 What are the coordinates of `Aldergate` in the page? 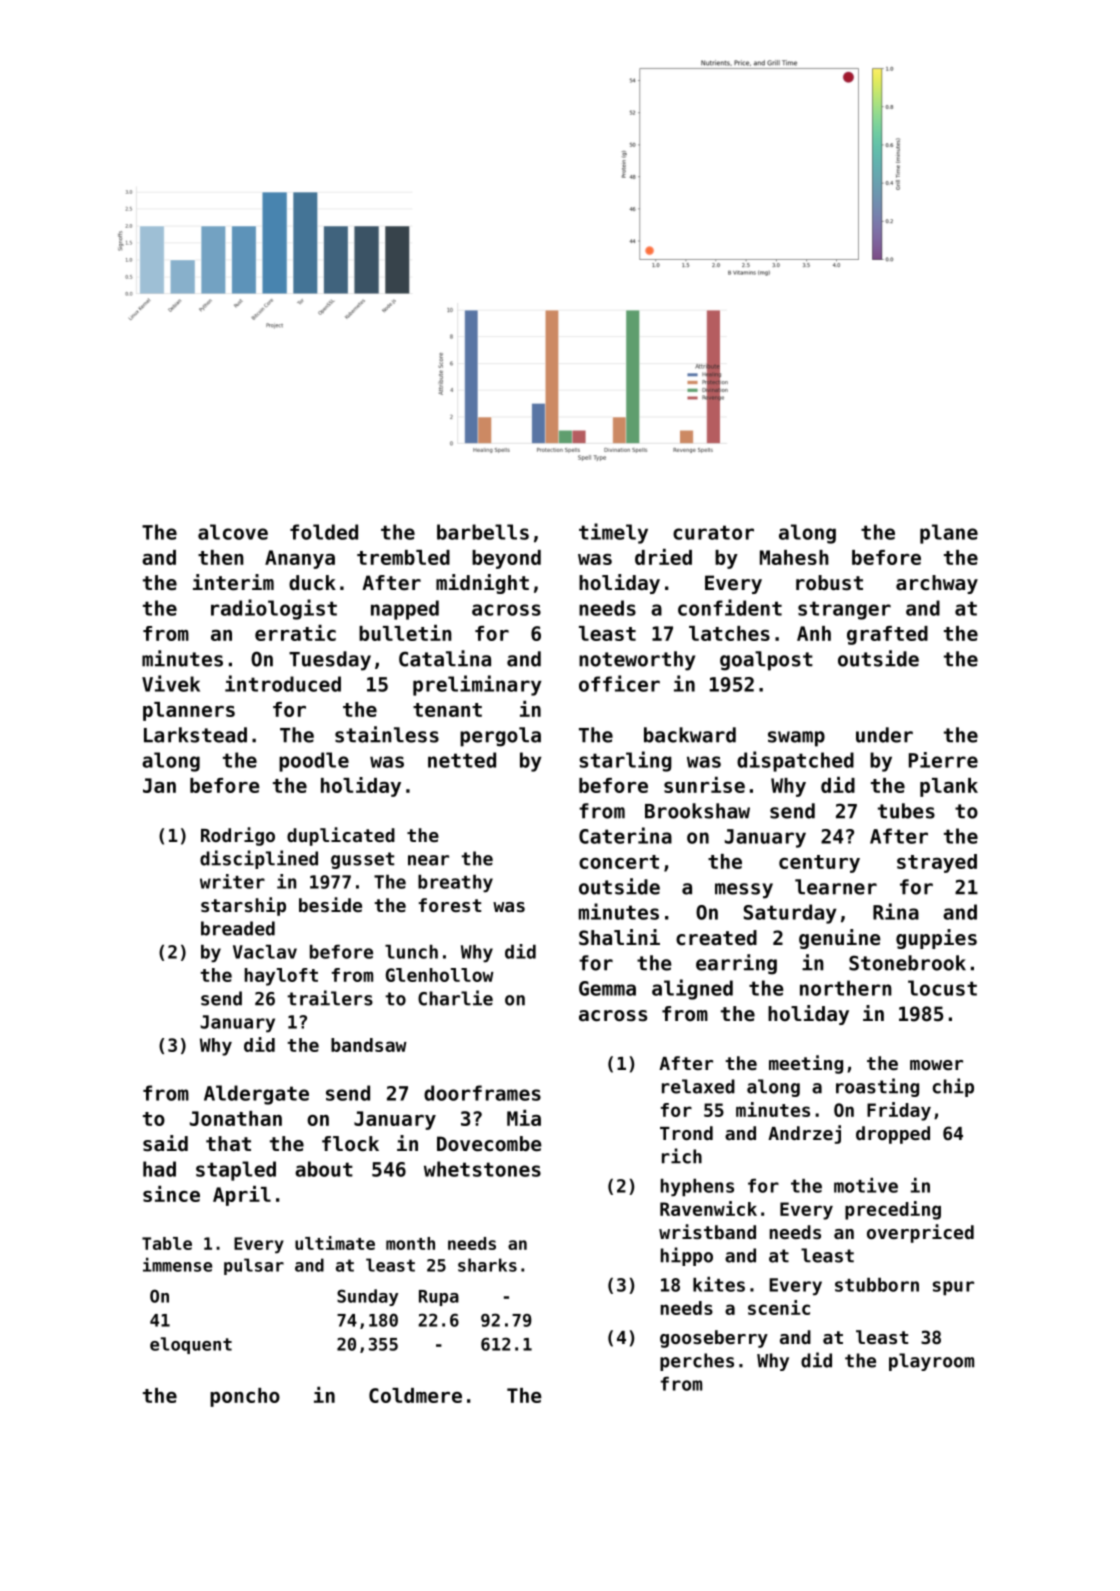 It's located at (256, 1095).
